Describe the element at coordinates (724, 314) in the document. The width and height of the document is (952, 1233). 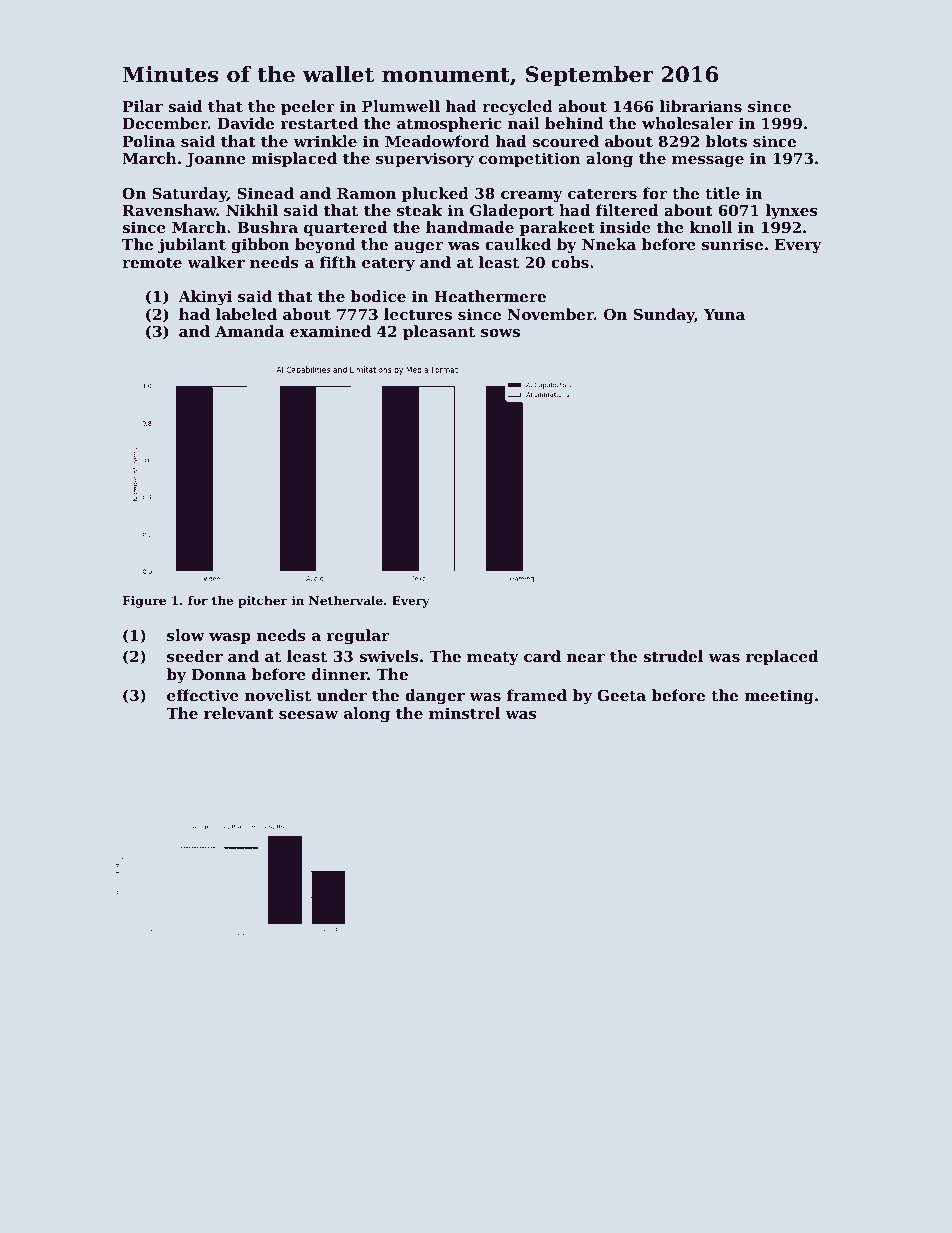
I see `Yuna` at that location.
